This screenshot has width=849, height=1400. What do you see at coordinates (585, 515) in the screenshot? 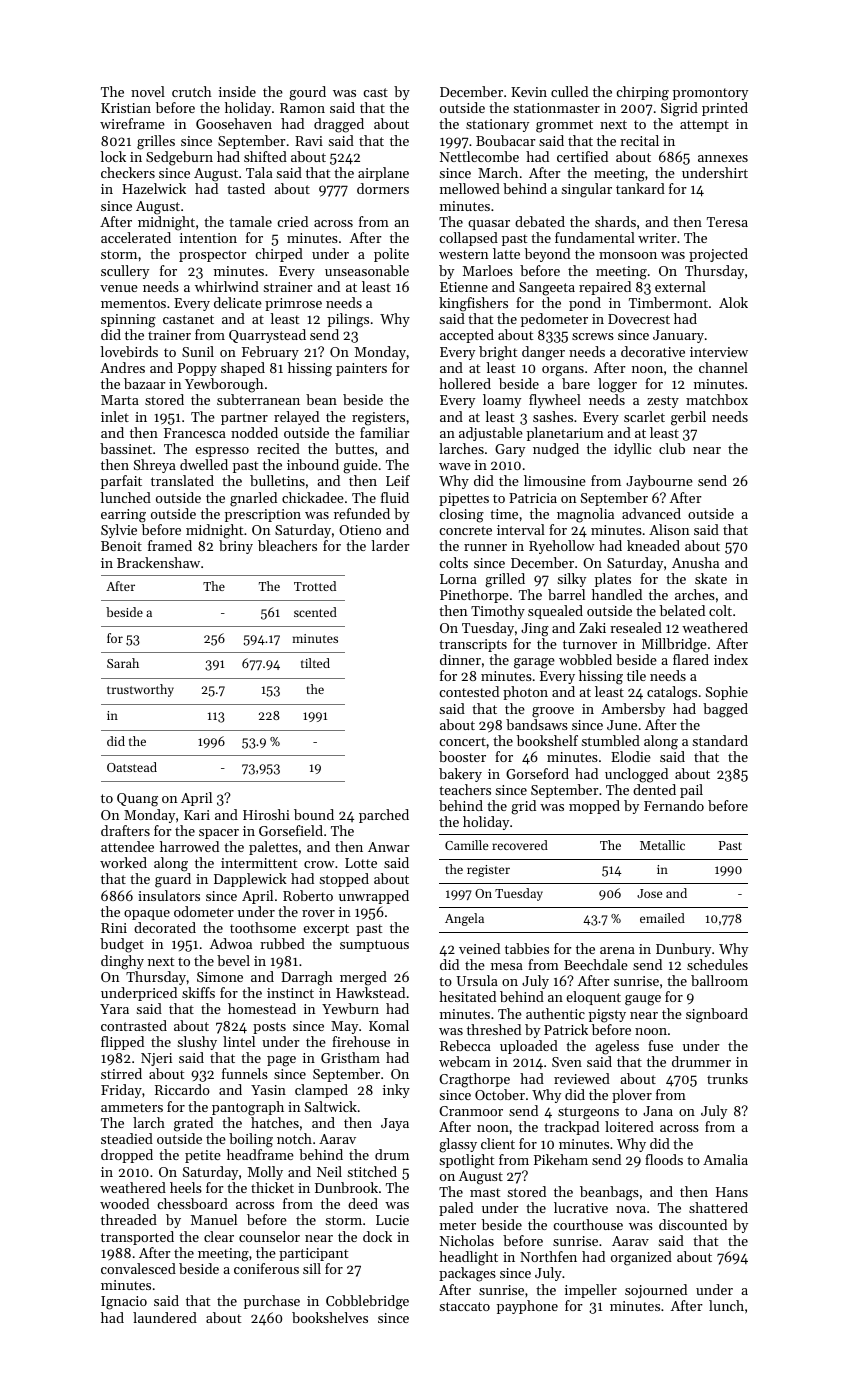
I see `magnolia` at bounding box center [585, 515].
